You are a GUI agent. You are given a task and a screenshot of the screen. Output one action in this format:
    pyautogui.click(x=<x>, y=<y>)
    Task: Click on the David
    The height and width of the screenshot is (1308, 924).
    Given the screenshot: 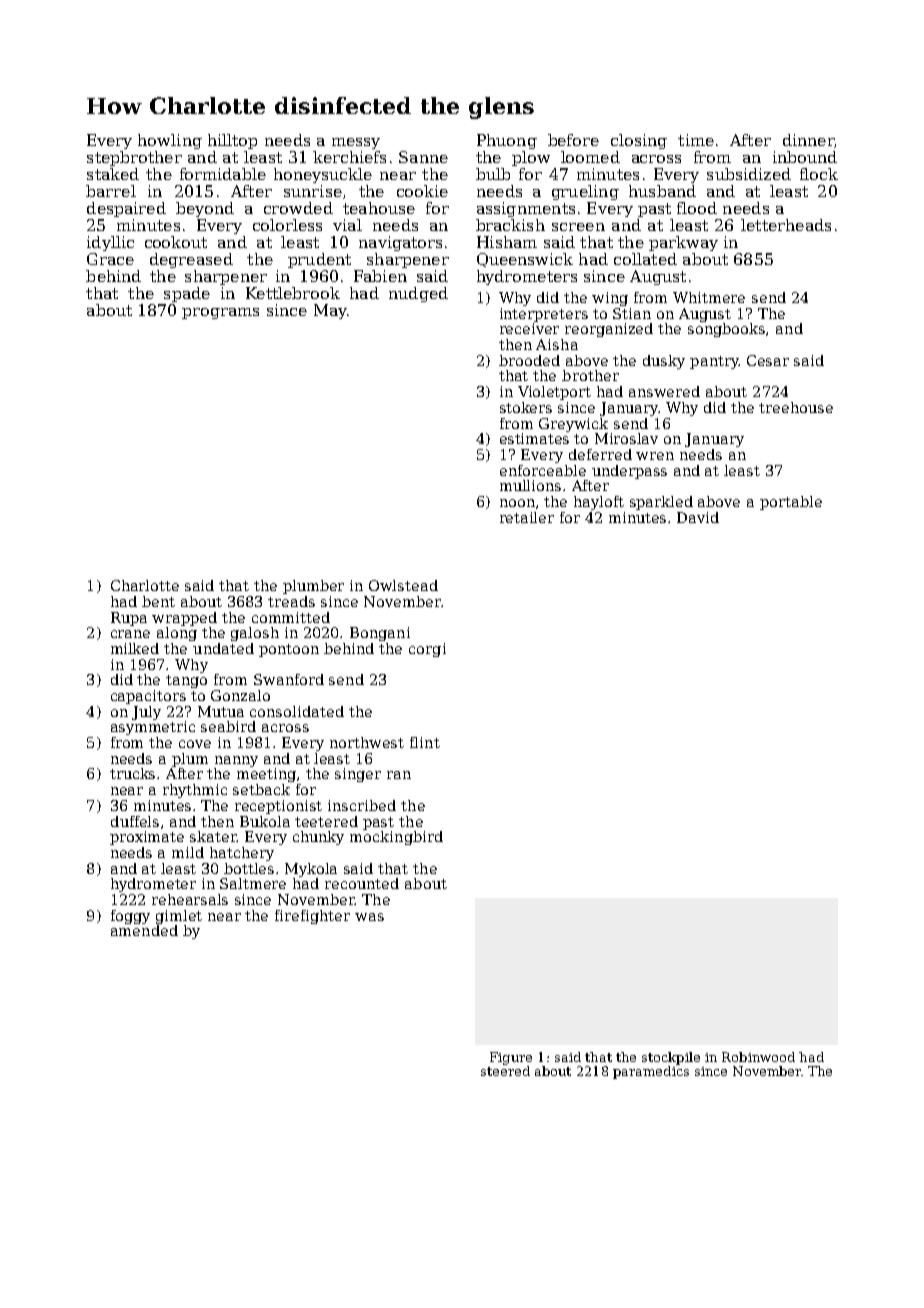 What is the action you would take?
    pyautogui.click(x=698, y=517)
